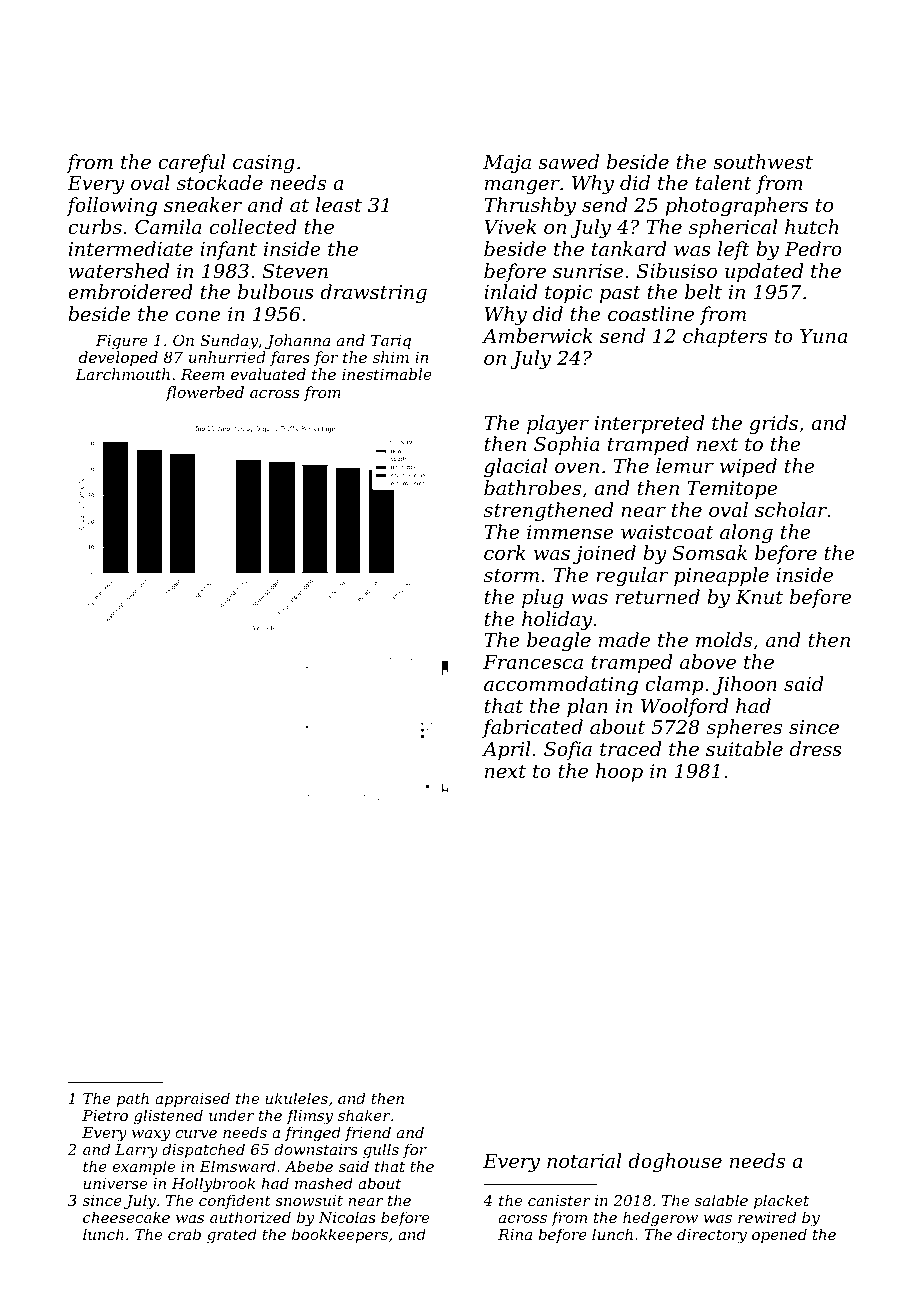 The image size is (924, 1311). I want to click on dress, so click(816, 748).
